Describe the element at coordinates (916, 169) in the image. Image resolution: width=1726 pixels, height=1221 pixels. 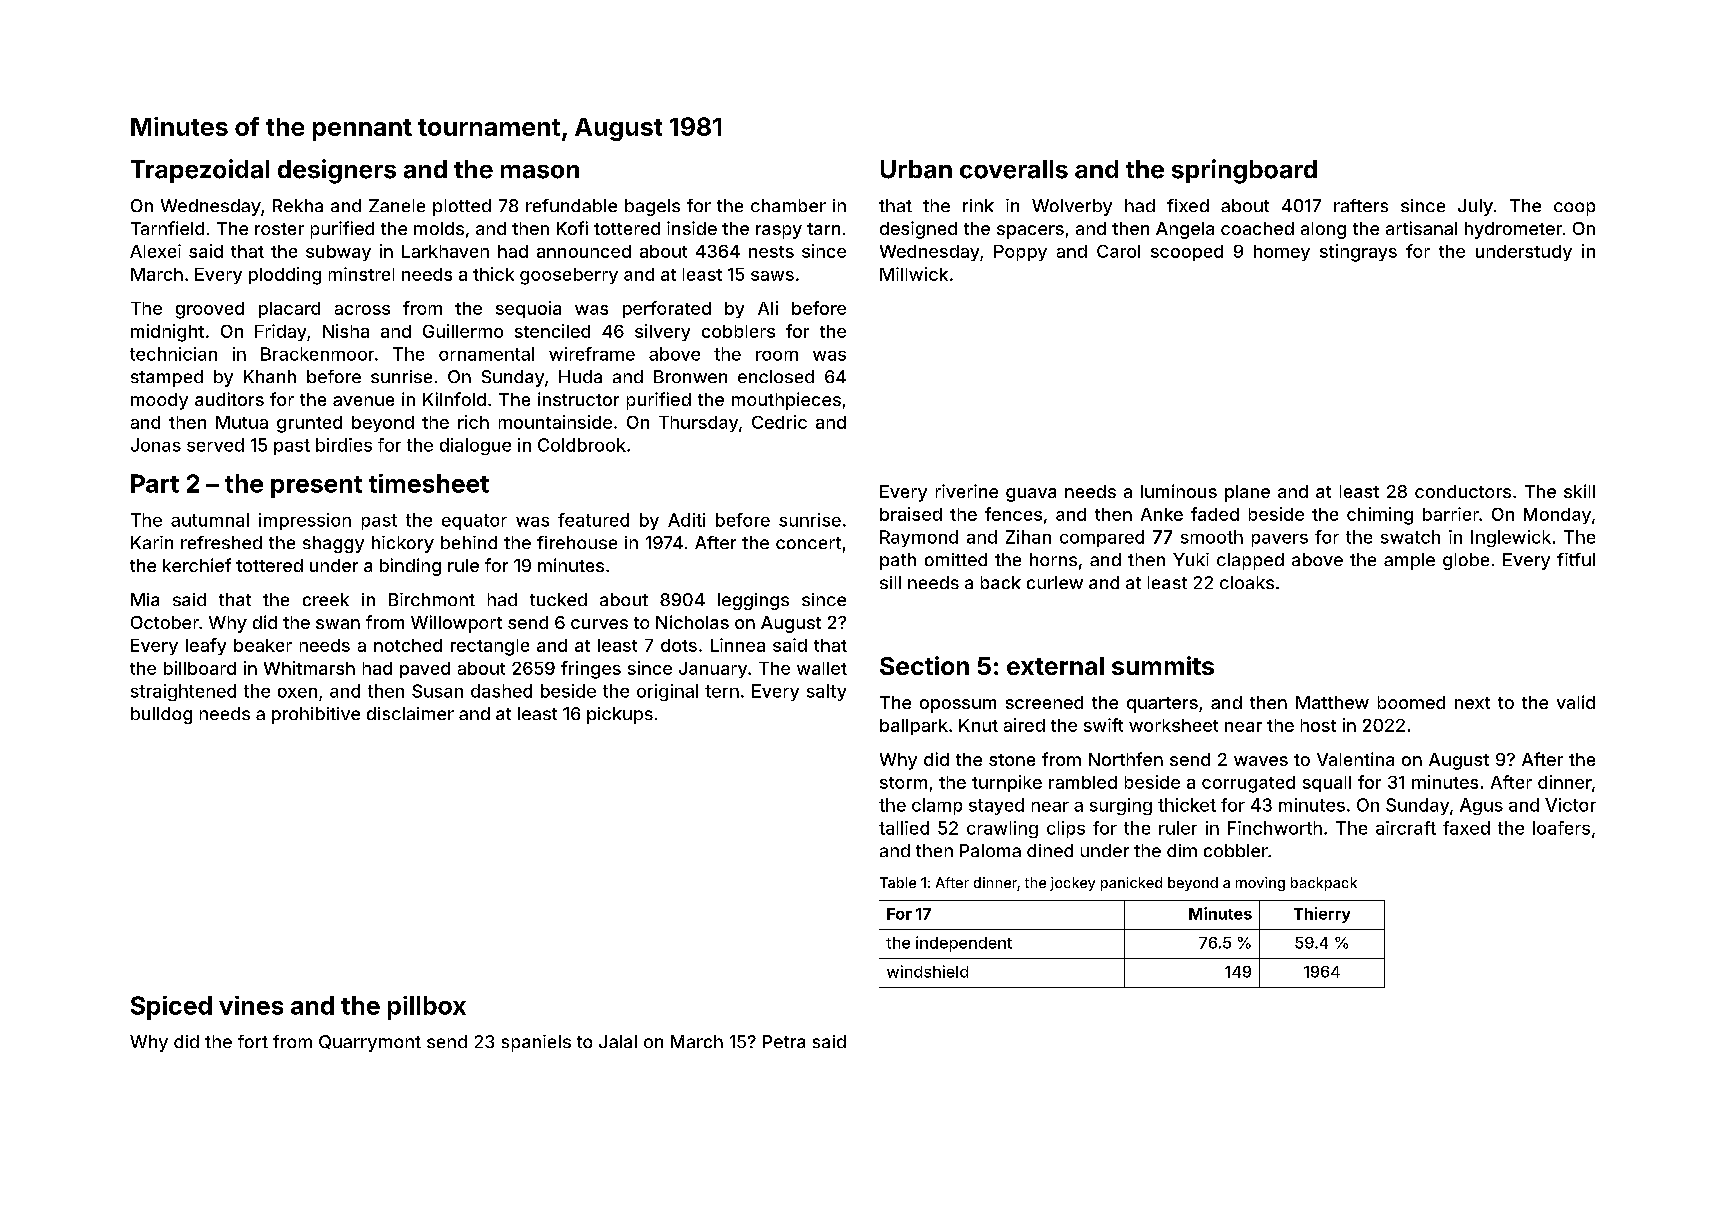
I see `Urban` at that location.
